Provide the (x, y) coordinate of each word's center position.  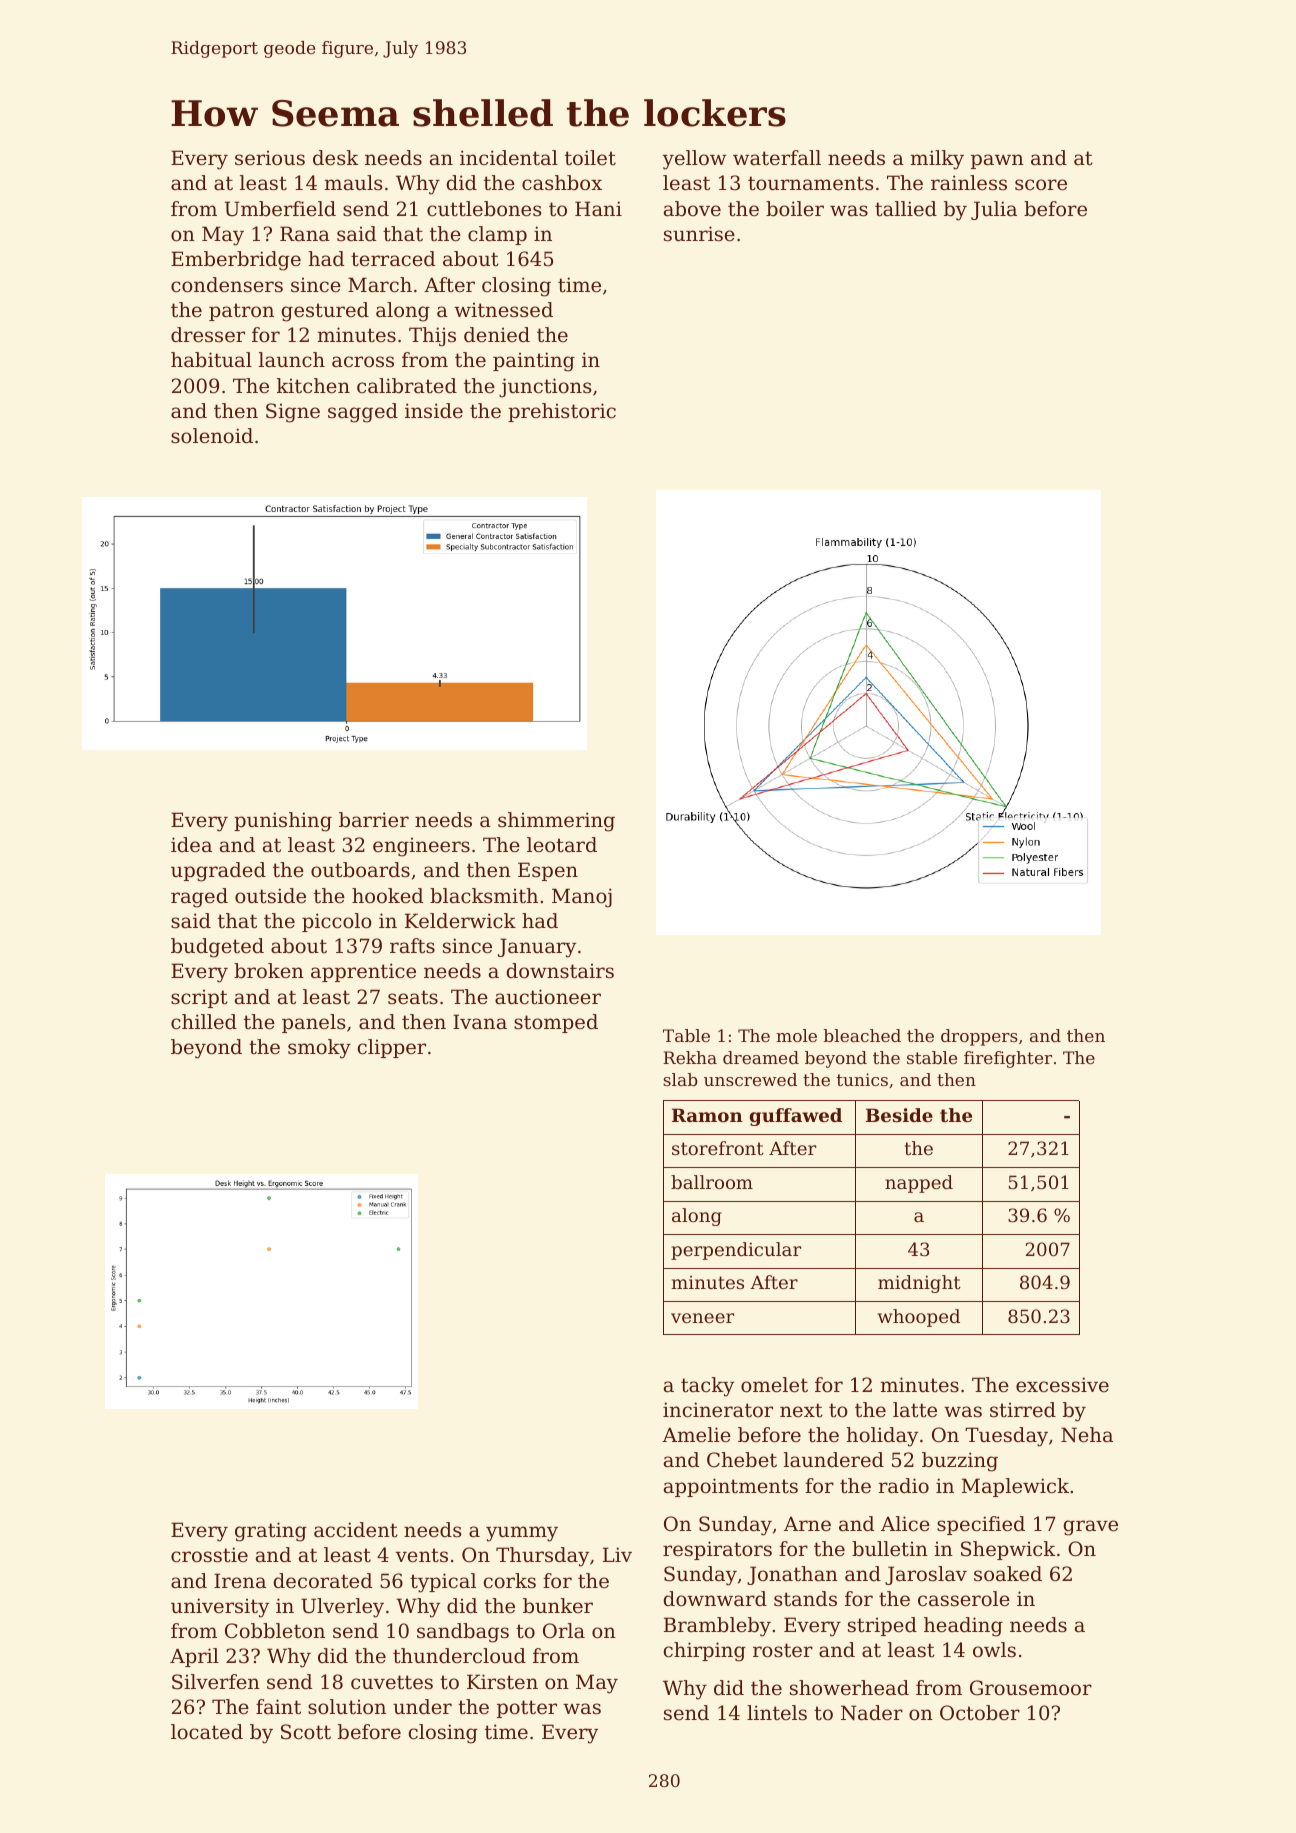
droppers (979, 1037)
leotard (562, 845)
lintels (777, 1713)
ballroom (712, 1182)
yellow (694, 160)
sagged (363, 413)
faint (278, 1707)
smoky (319, 1049)
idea (191, 844)
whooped (919, 1318)
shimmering (556, 822)
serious (270, 158)
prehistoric (562, 412)
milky (937, 160)
